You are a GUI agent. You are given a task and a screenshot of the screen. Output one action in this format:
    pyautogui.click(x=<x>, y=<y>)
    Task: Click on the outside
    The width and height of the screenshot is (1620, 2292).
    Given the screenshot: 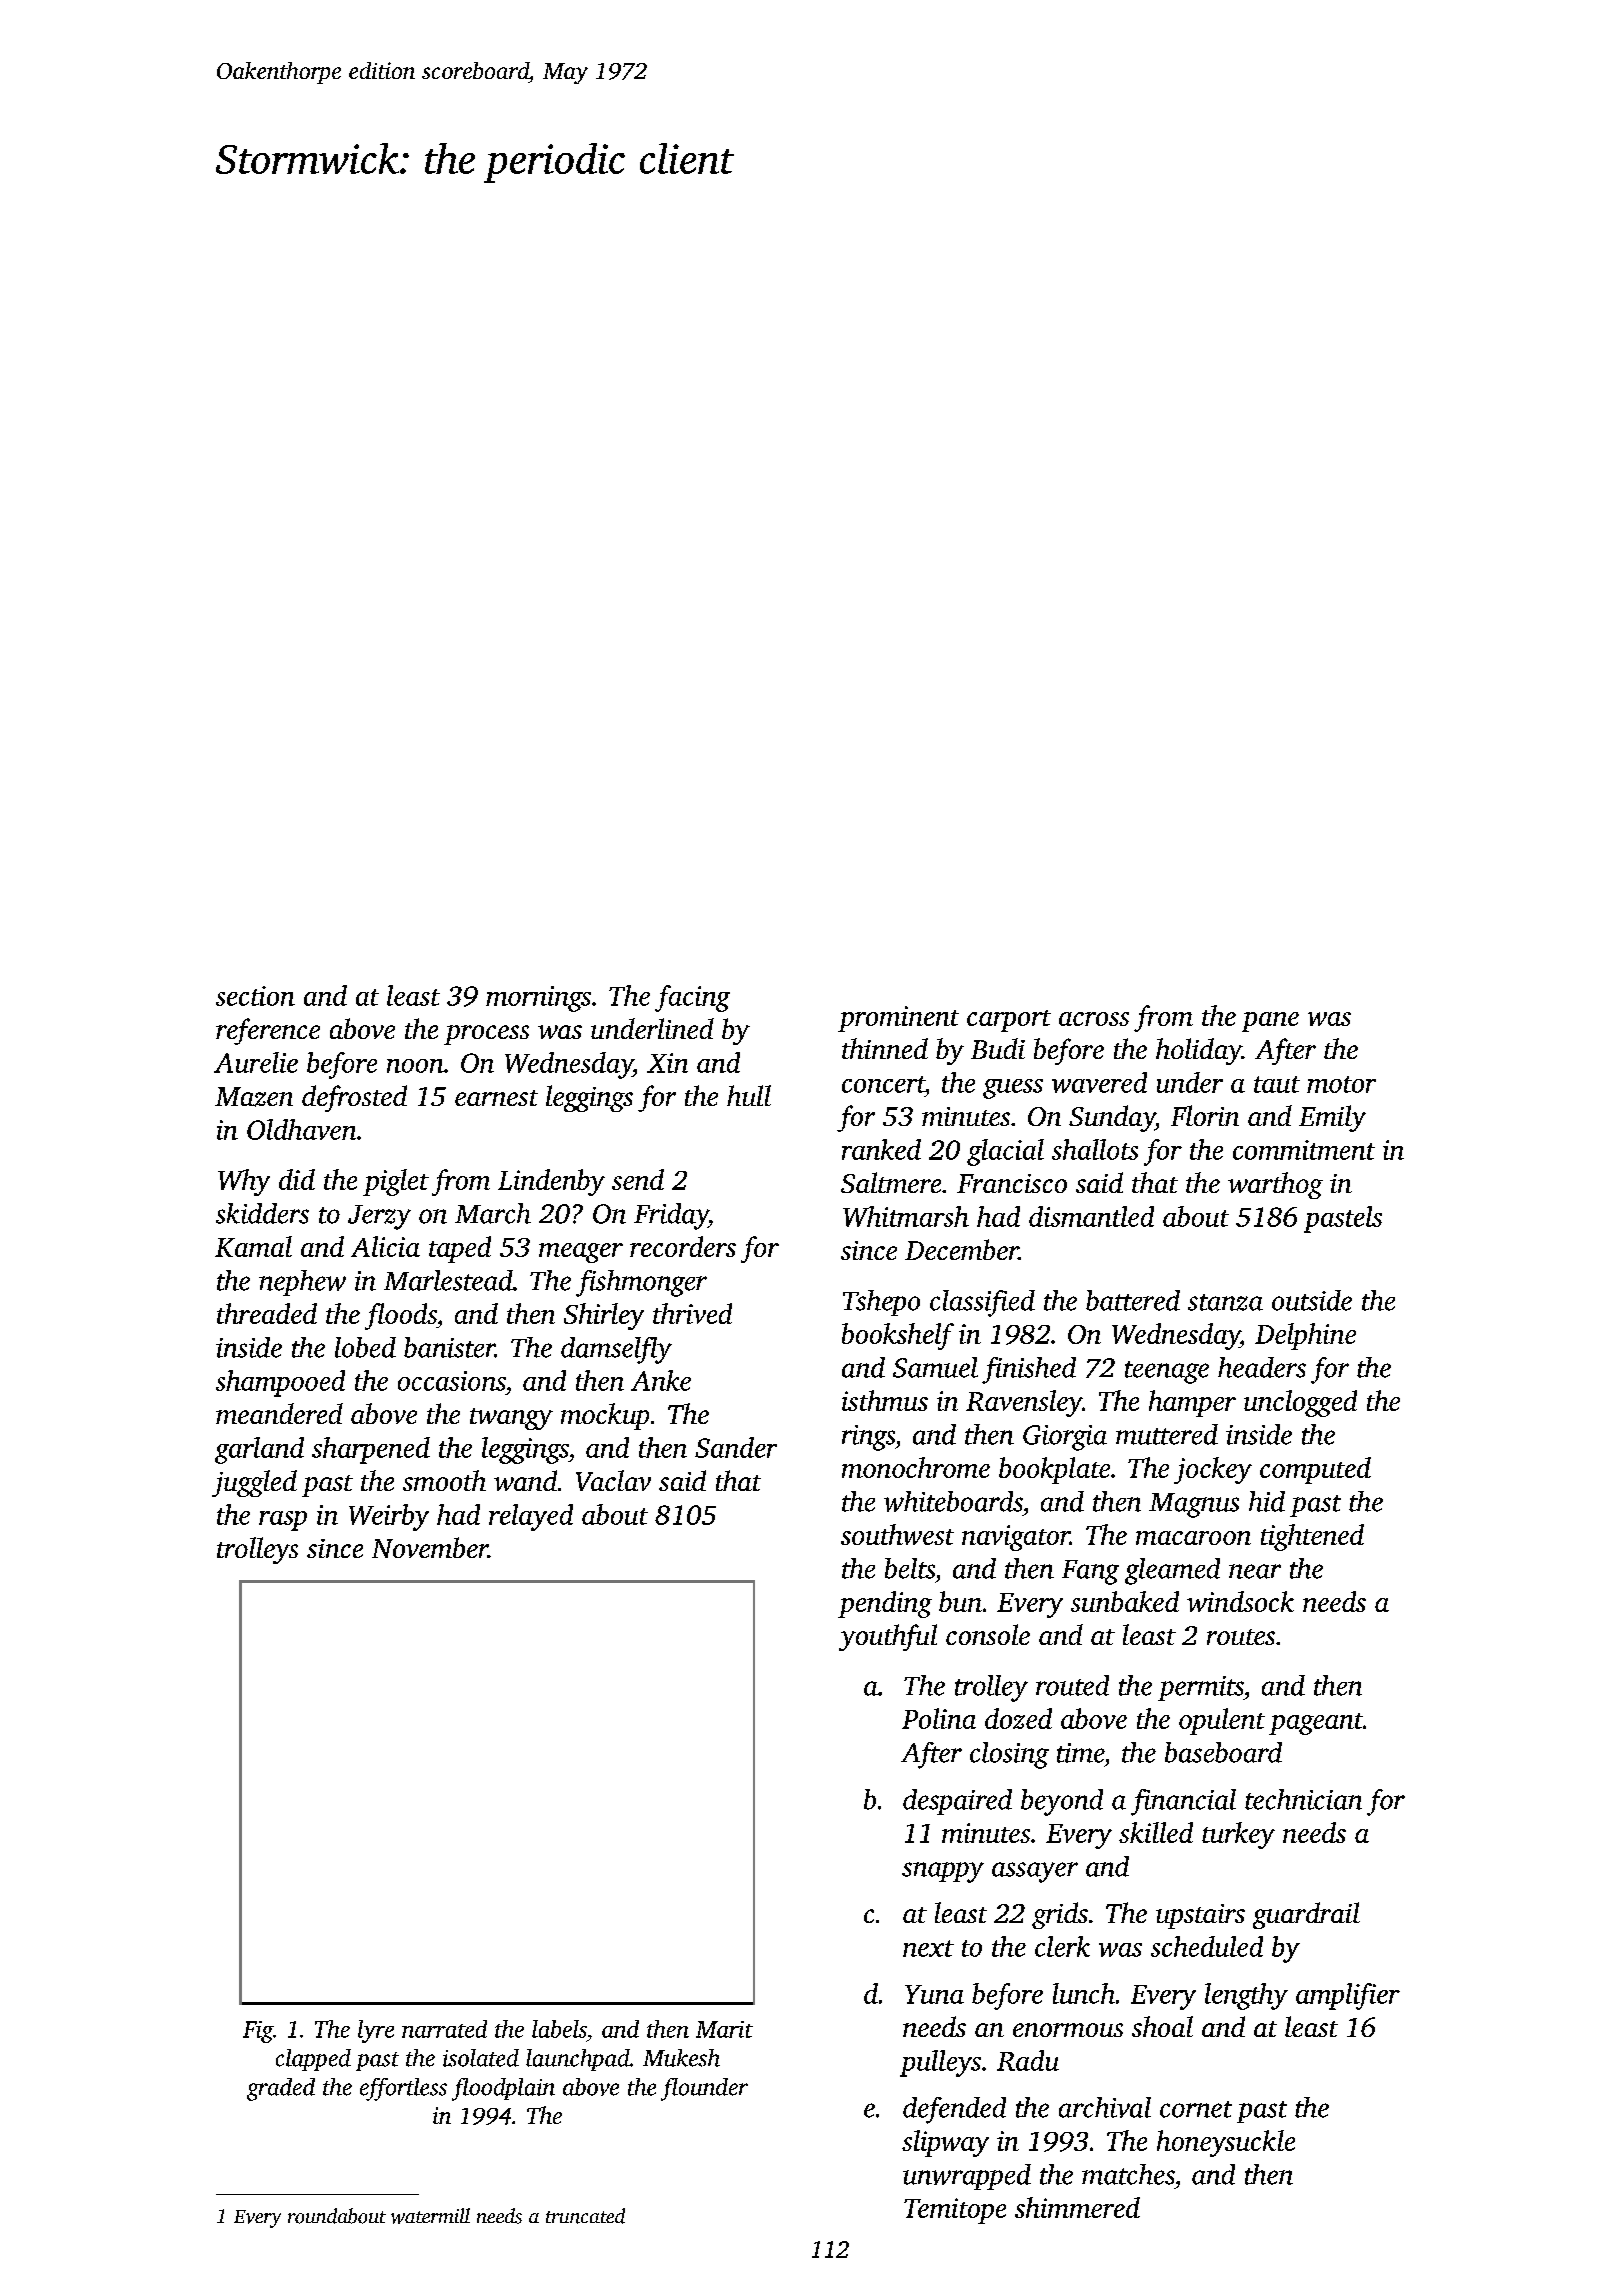 What is the action you would take?
    pyautogui.click(x=1312, y=1300)
